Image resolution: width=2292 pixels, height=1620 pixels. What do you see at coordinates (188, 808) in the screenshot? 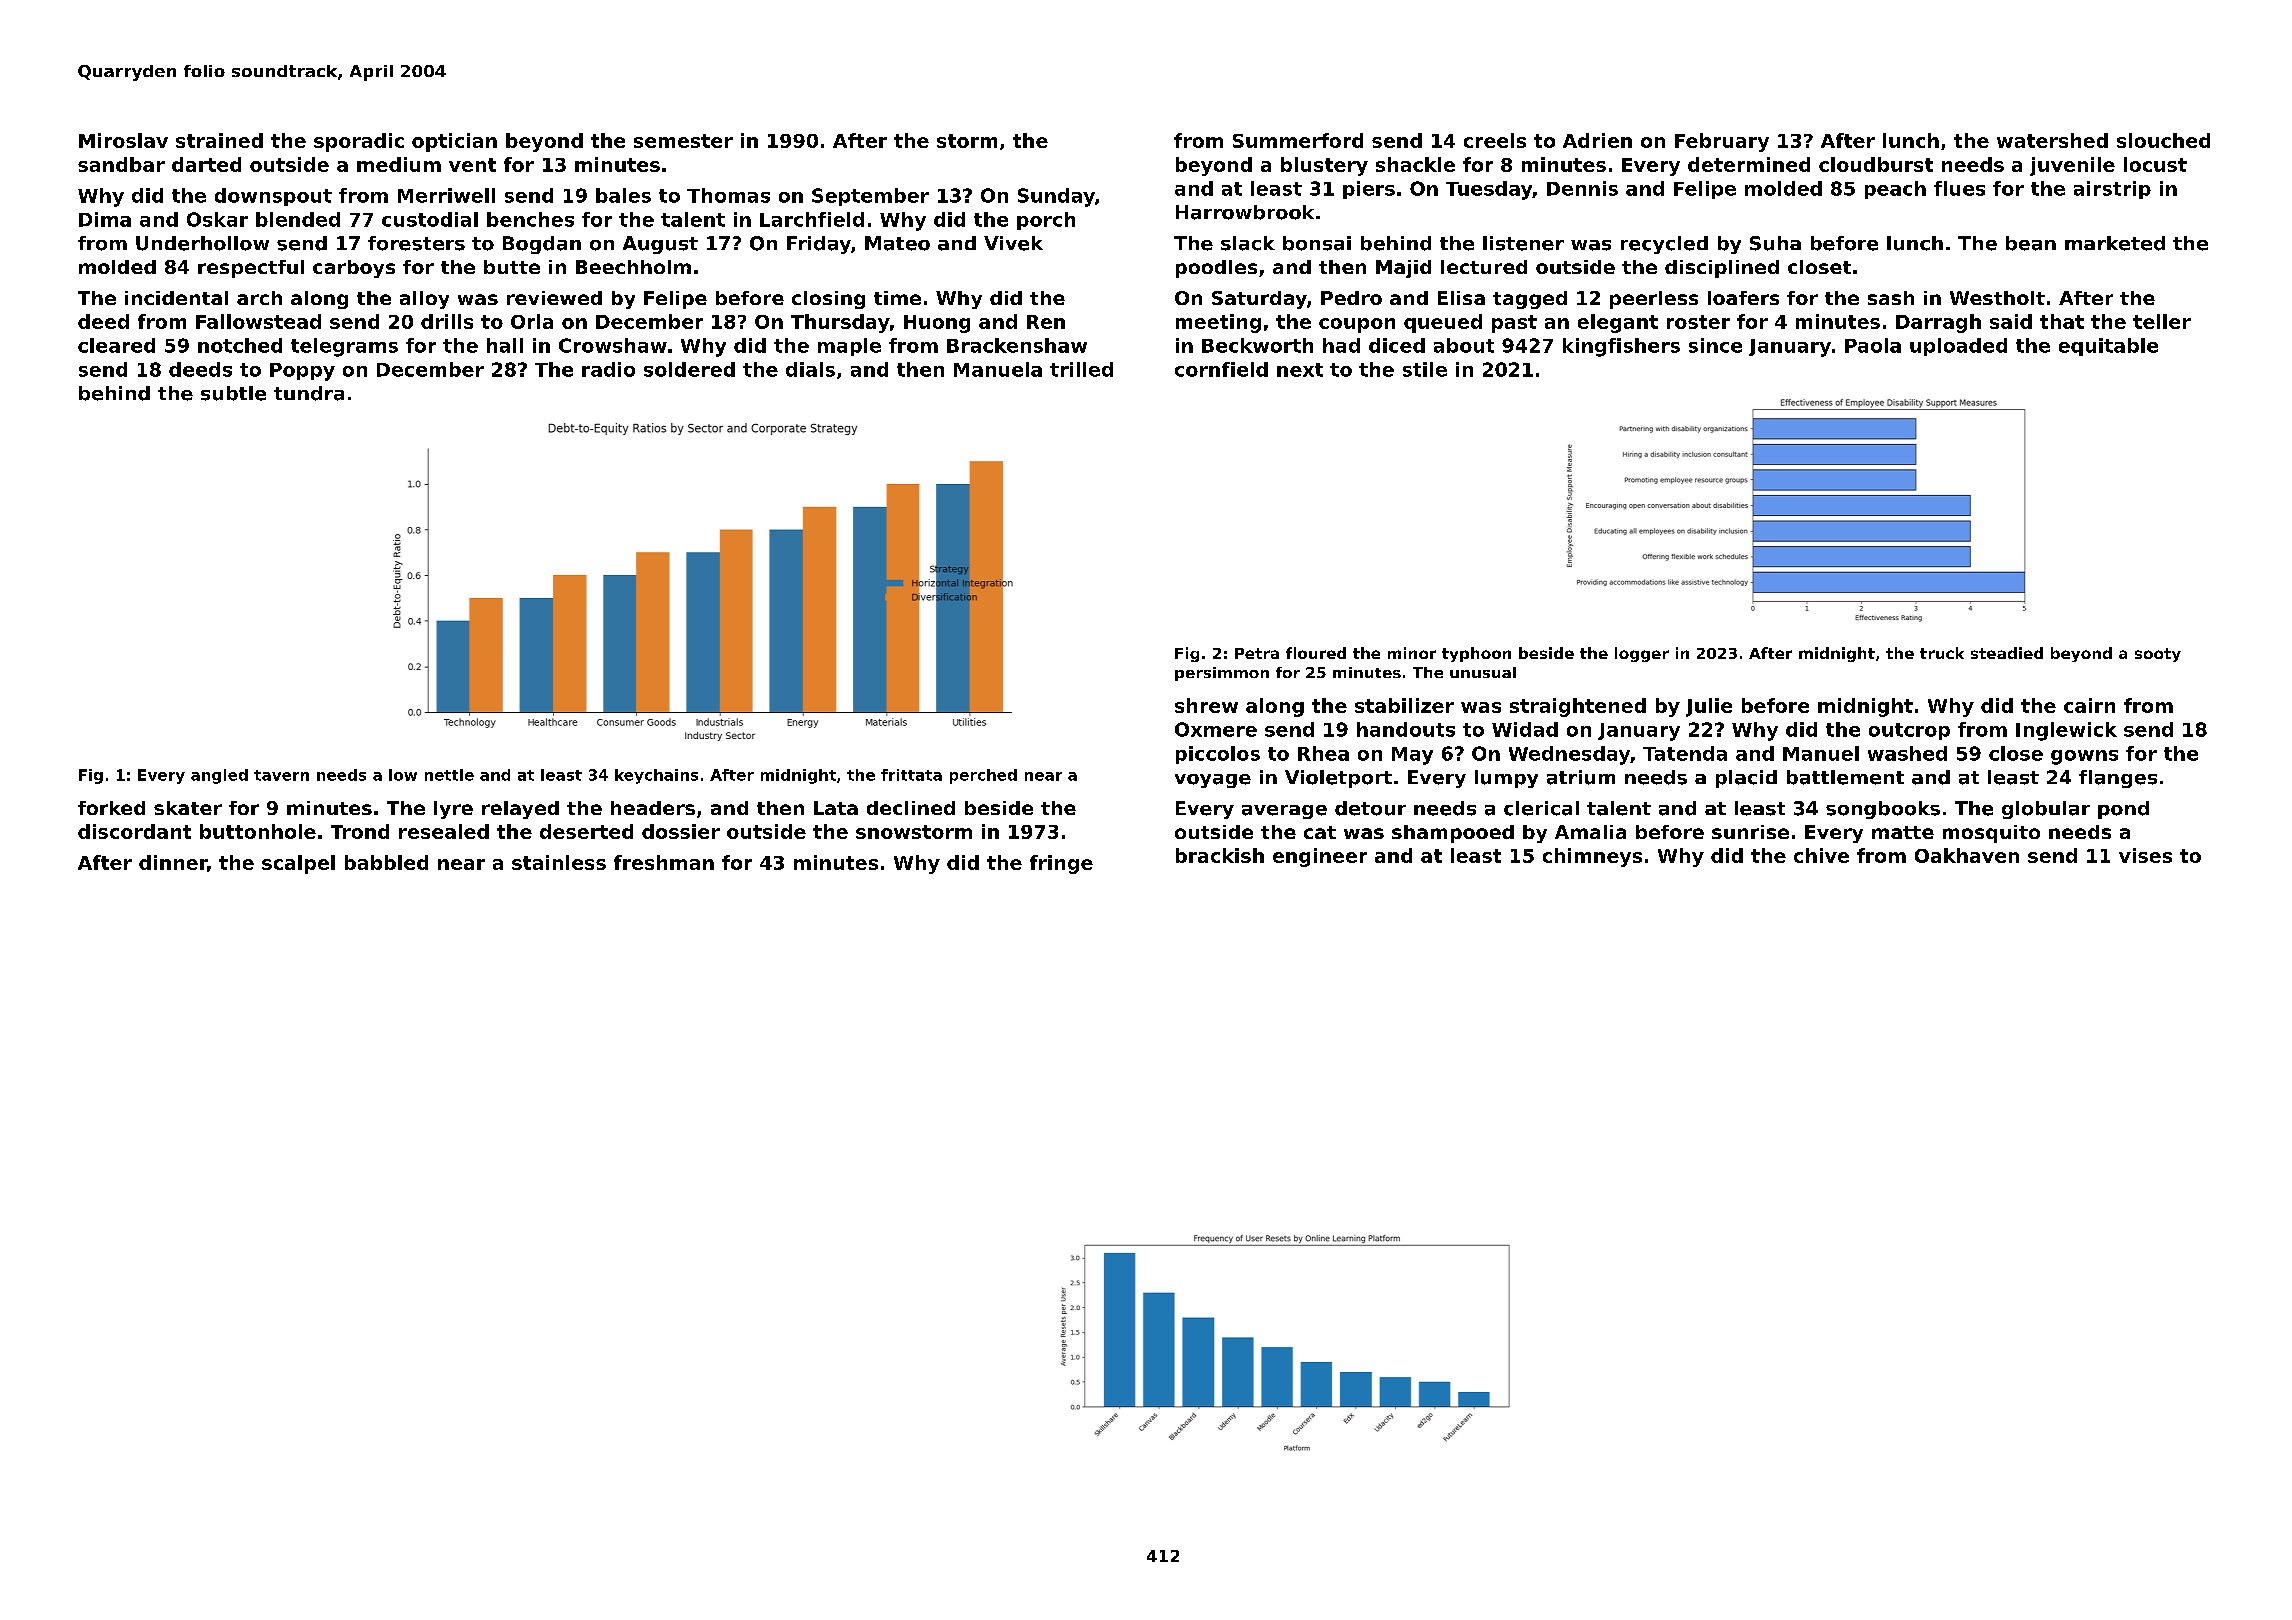
I see `skater` at bounding box center [188, 808].
